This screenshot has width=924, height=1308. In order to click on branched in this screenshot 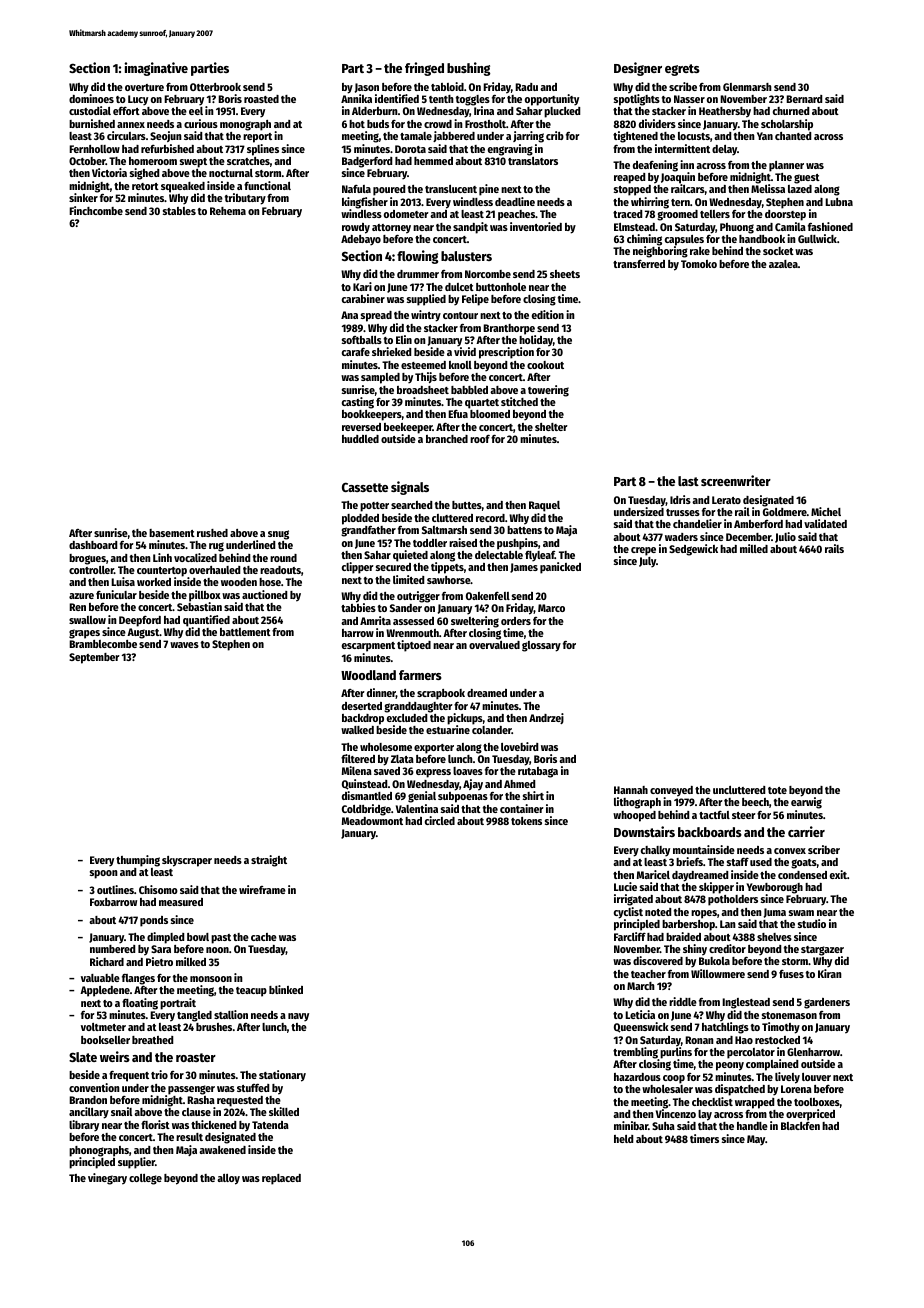, I will do `click(447, 439)`.
